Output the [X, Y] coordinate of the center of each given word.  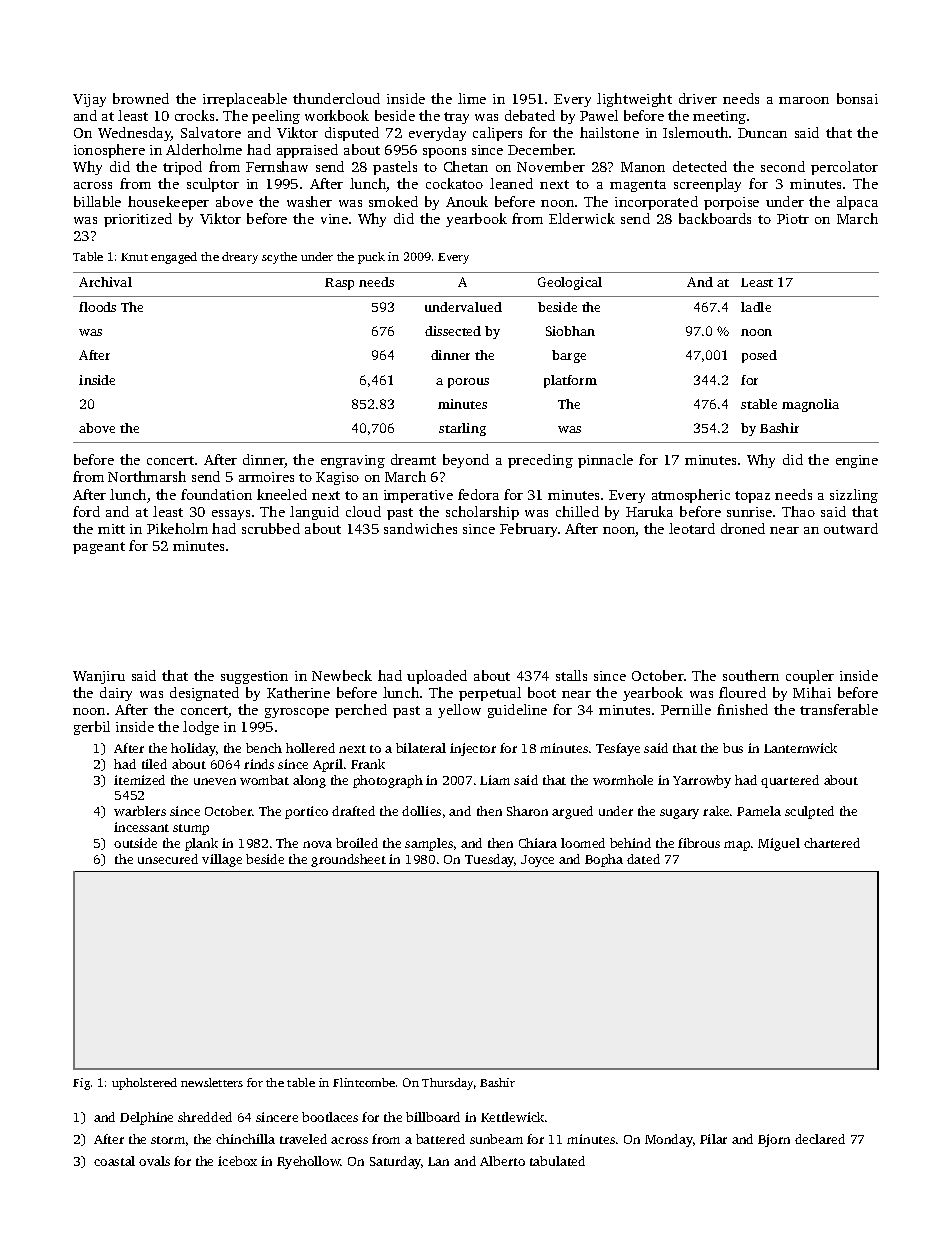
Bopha [604, 860]
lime [472, 98]
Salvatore [211, 132]
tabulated [557, 1161]
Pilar [713, 1139]
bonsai [857, 98]
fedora [478, 494]
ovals [154, 1161]
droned [743, 528]
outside [135, 843]
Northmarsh [147, 476]
